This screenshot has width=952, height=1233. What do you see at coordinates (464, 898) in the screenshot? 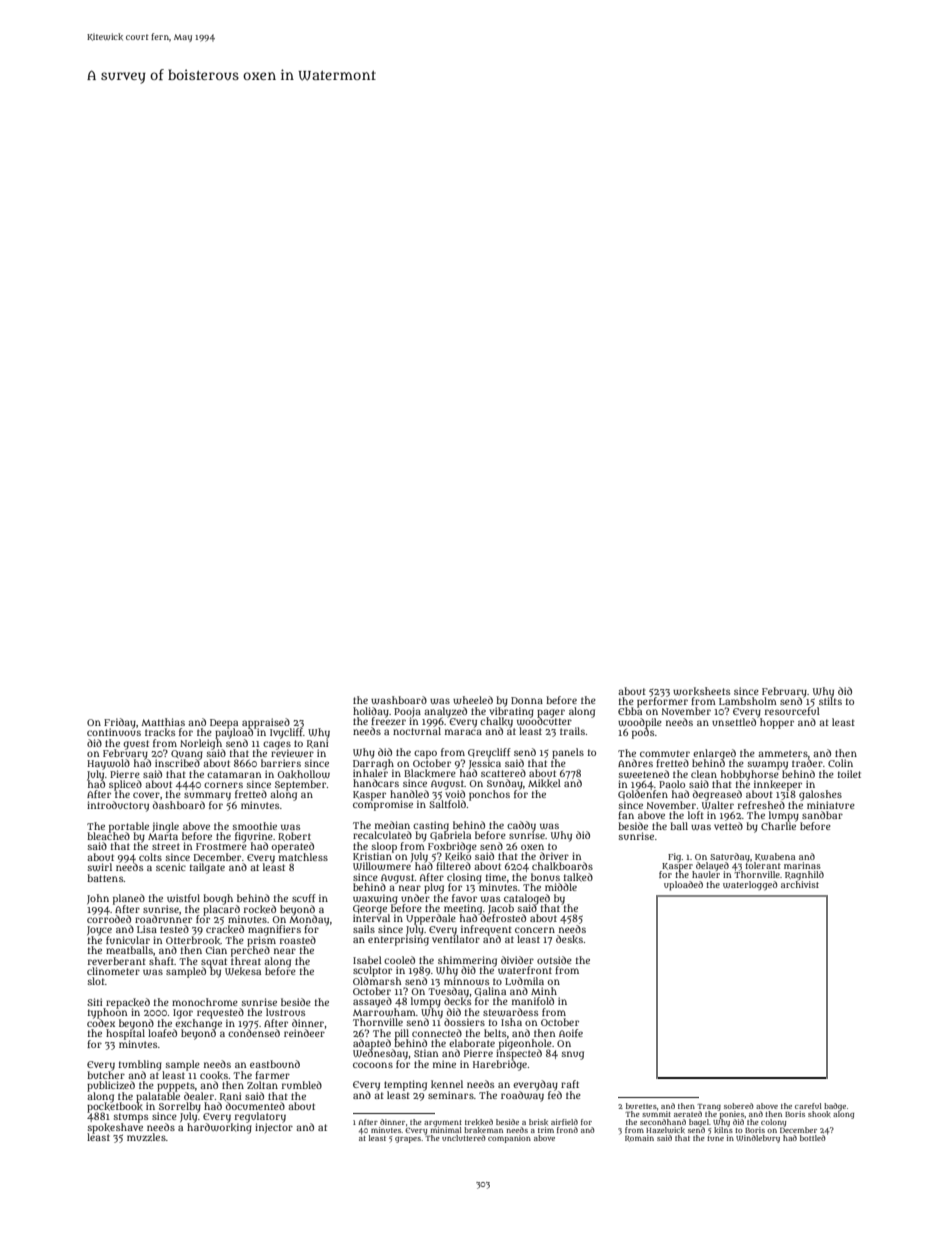
I see `favor` at bounding box center [464, 898].
